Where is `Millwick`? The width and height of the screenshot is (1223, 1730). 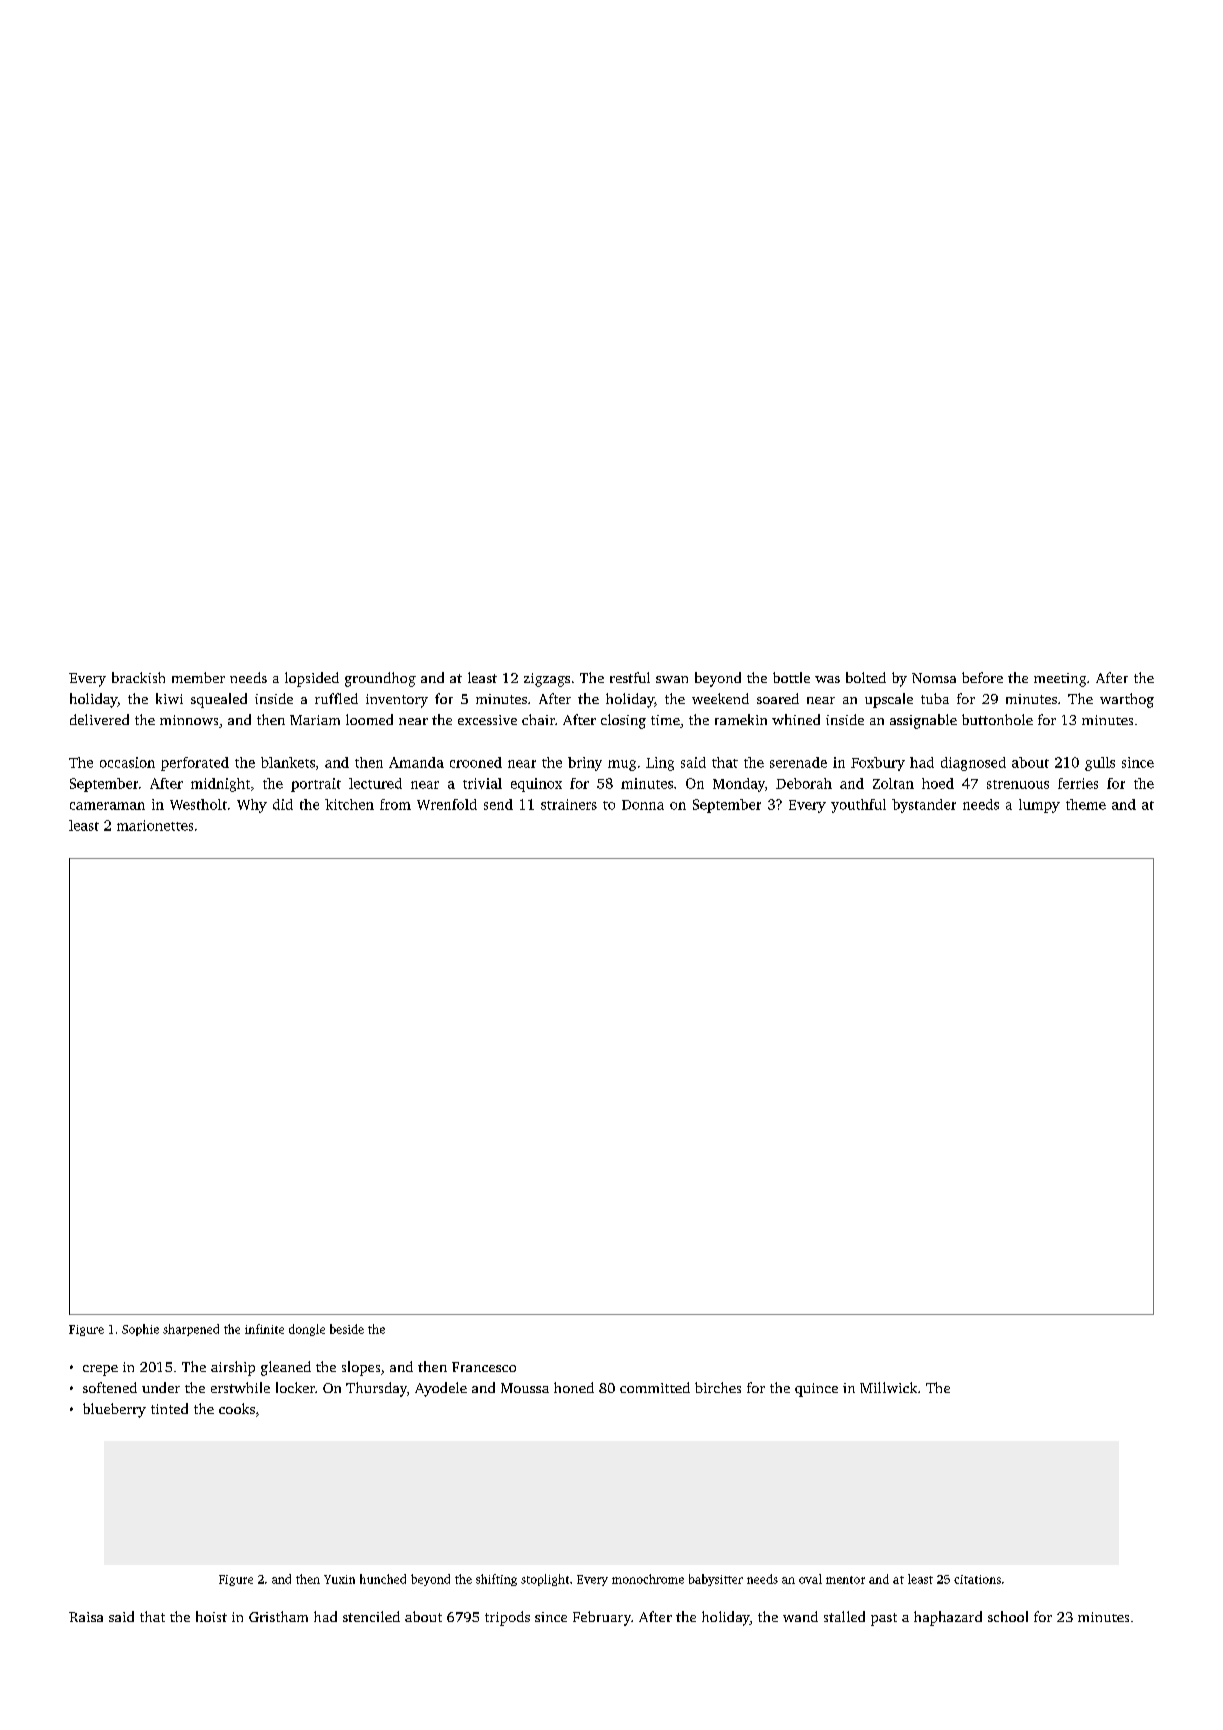
Millwick is located at coordinates (888, 1387).
